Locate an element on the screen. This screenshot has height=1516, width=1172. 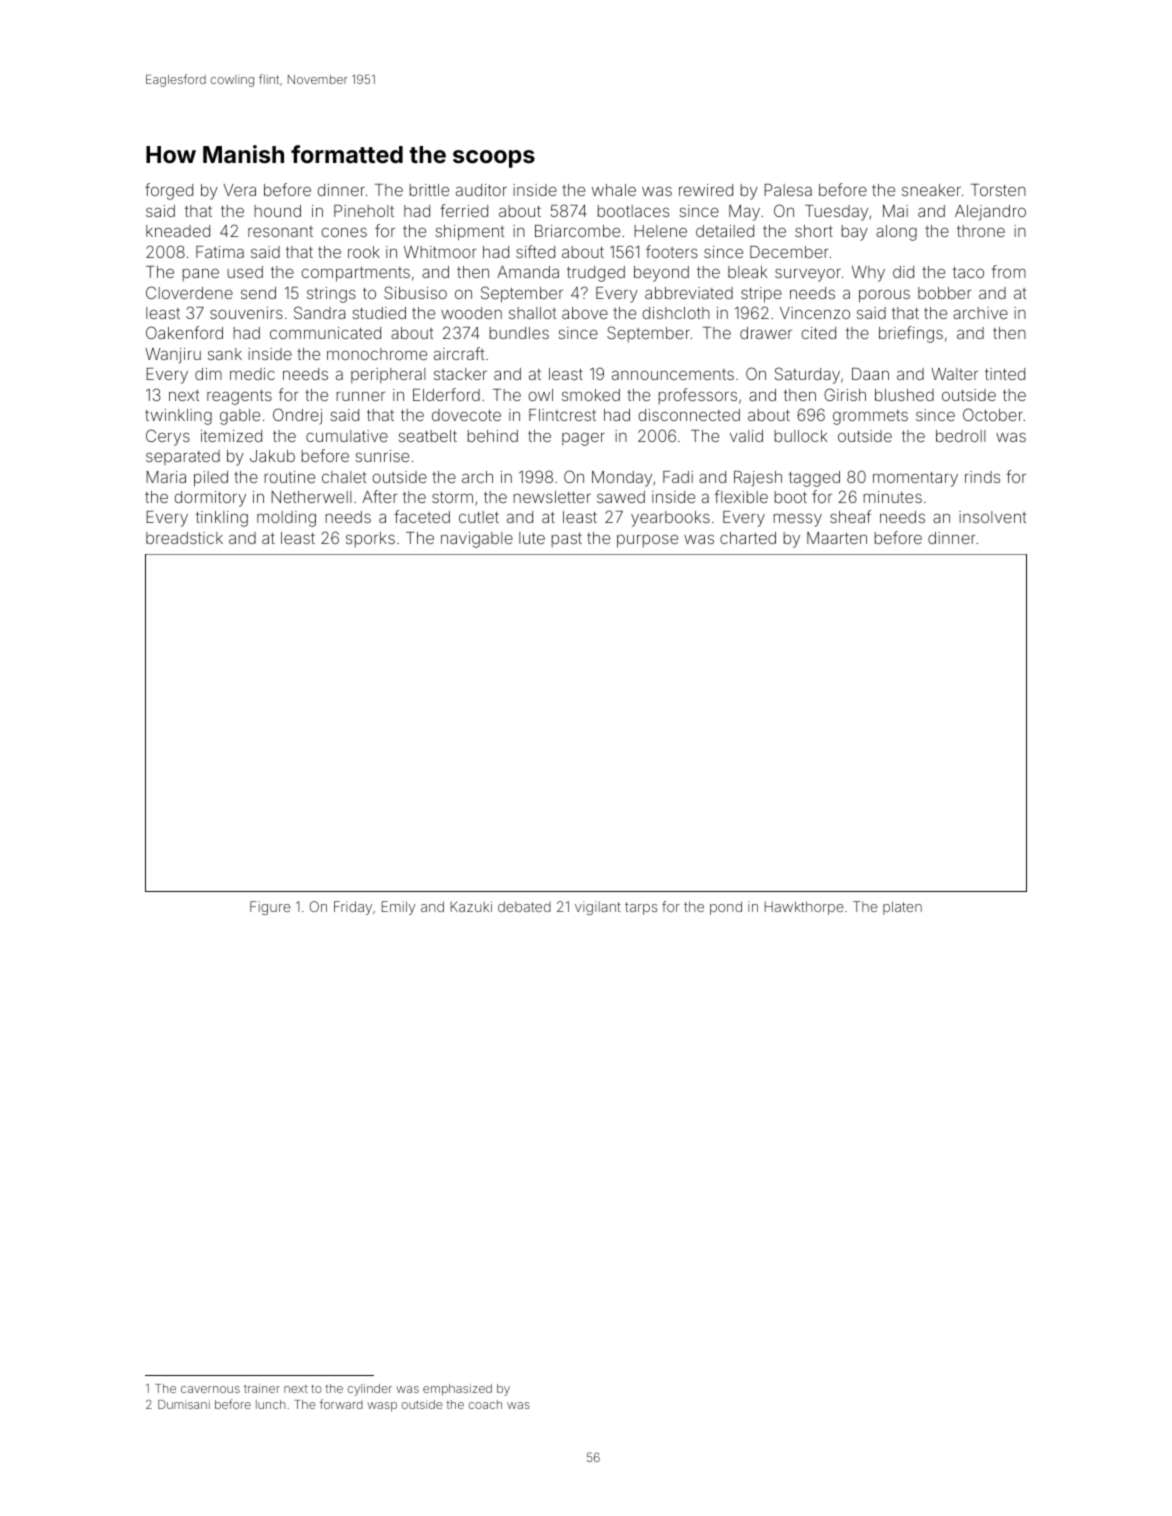
blushed is located at coordinates (904, 395).
